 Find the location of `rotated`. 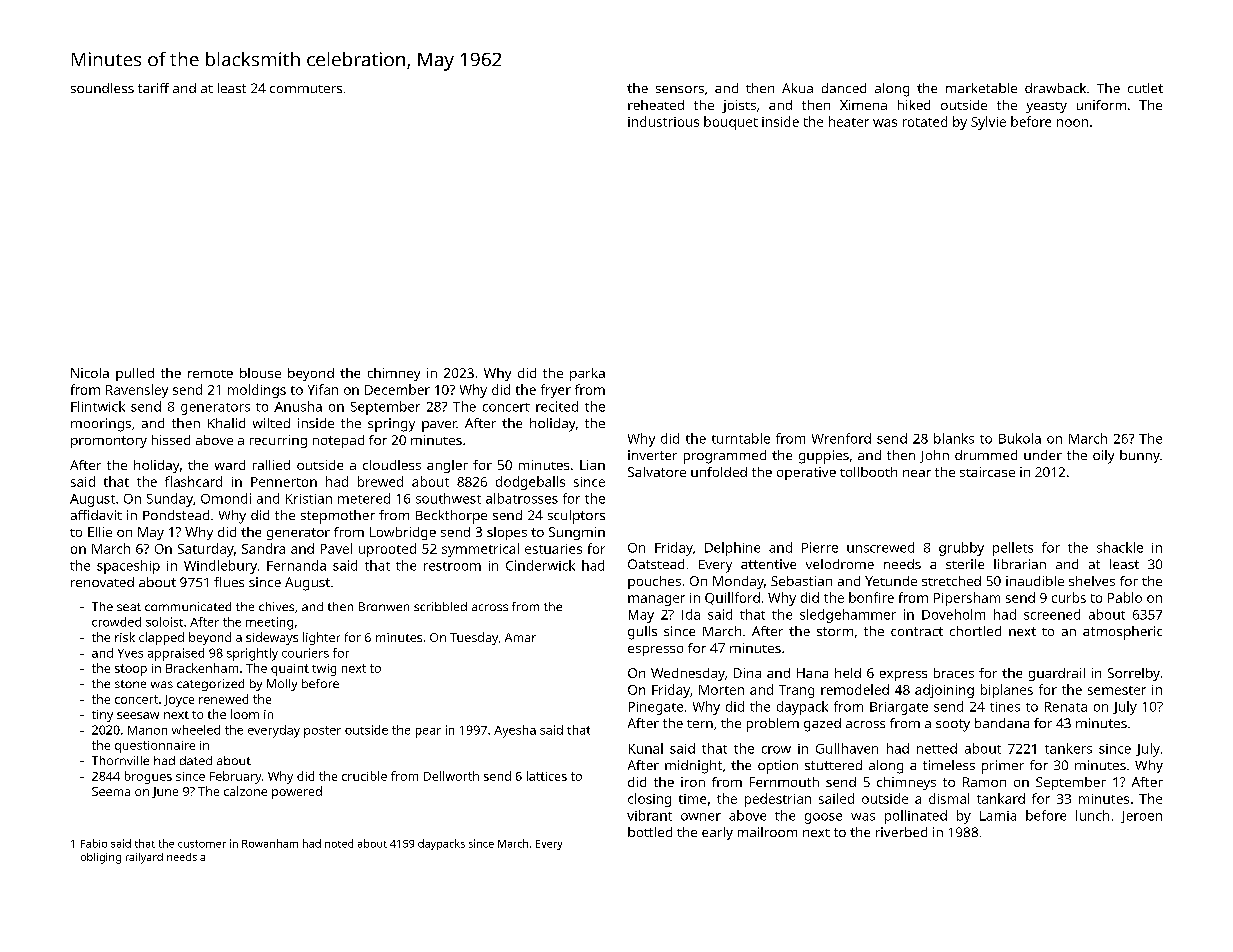

rotated is located at coordinates (925, 121).
